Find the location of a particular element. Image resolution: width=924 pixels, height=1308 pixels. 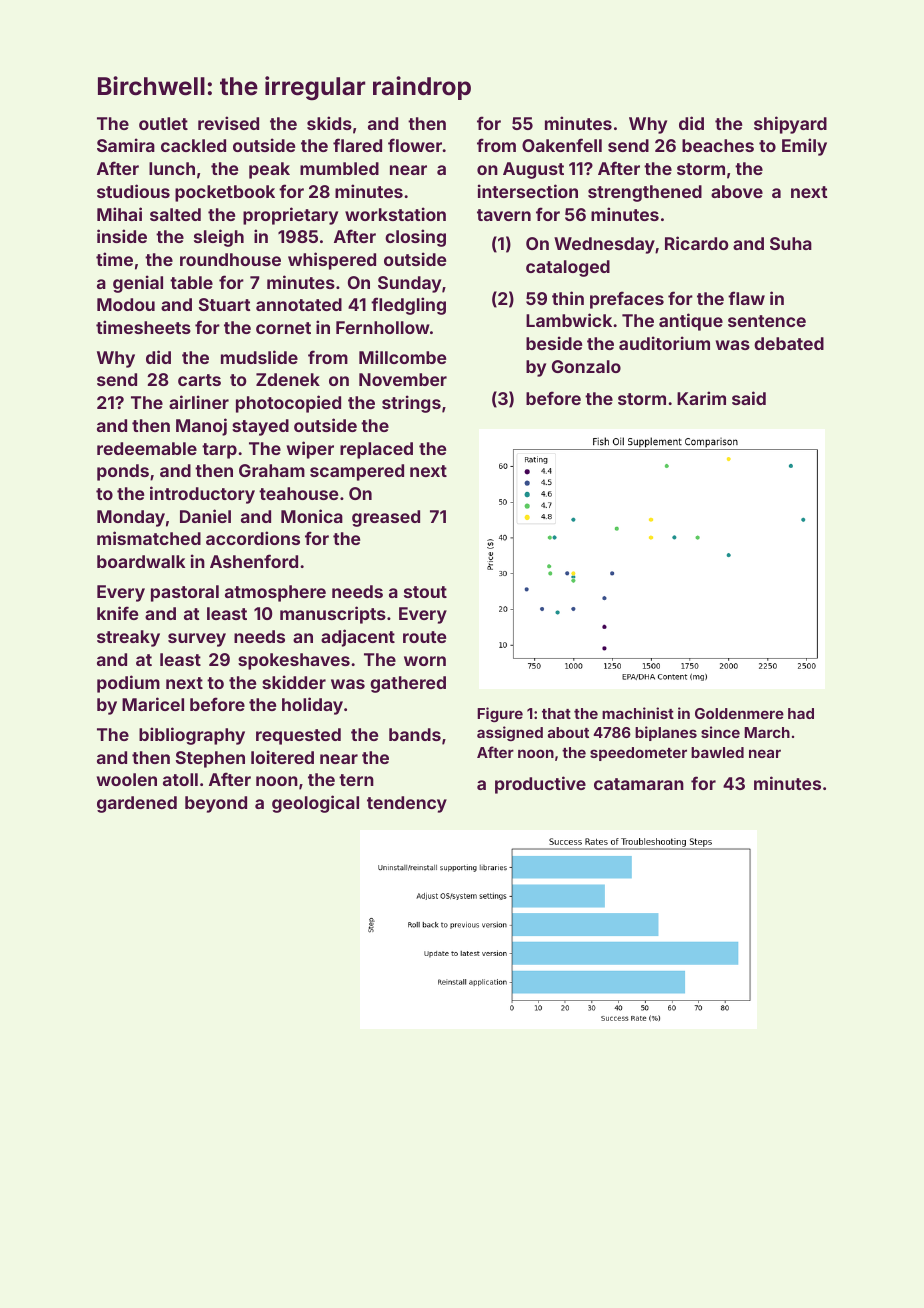

Daniel is located at coordinates (205, 516).
